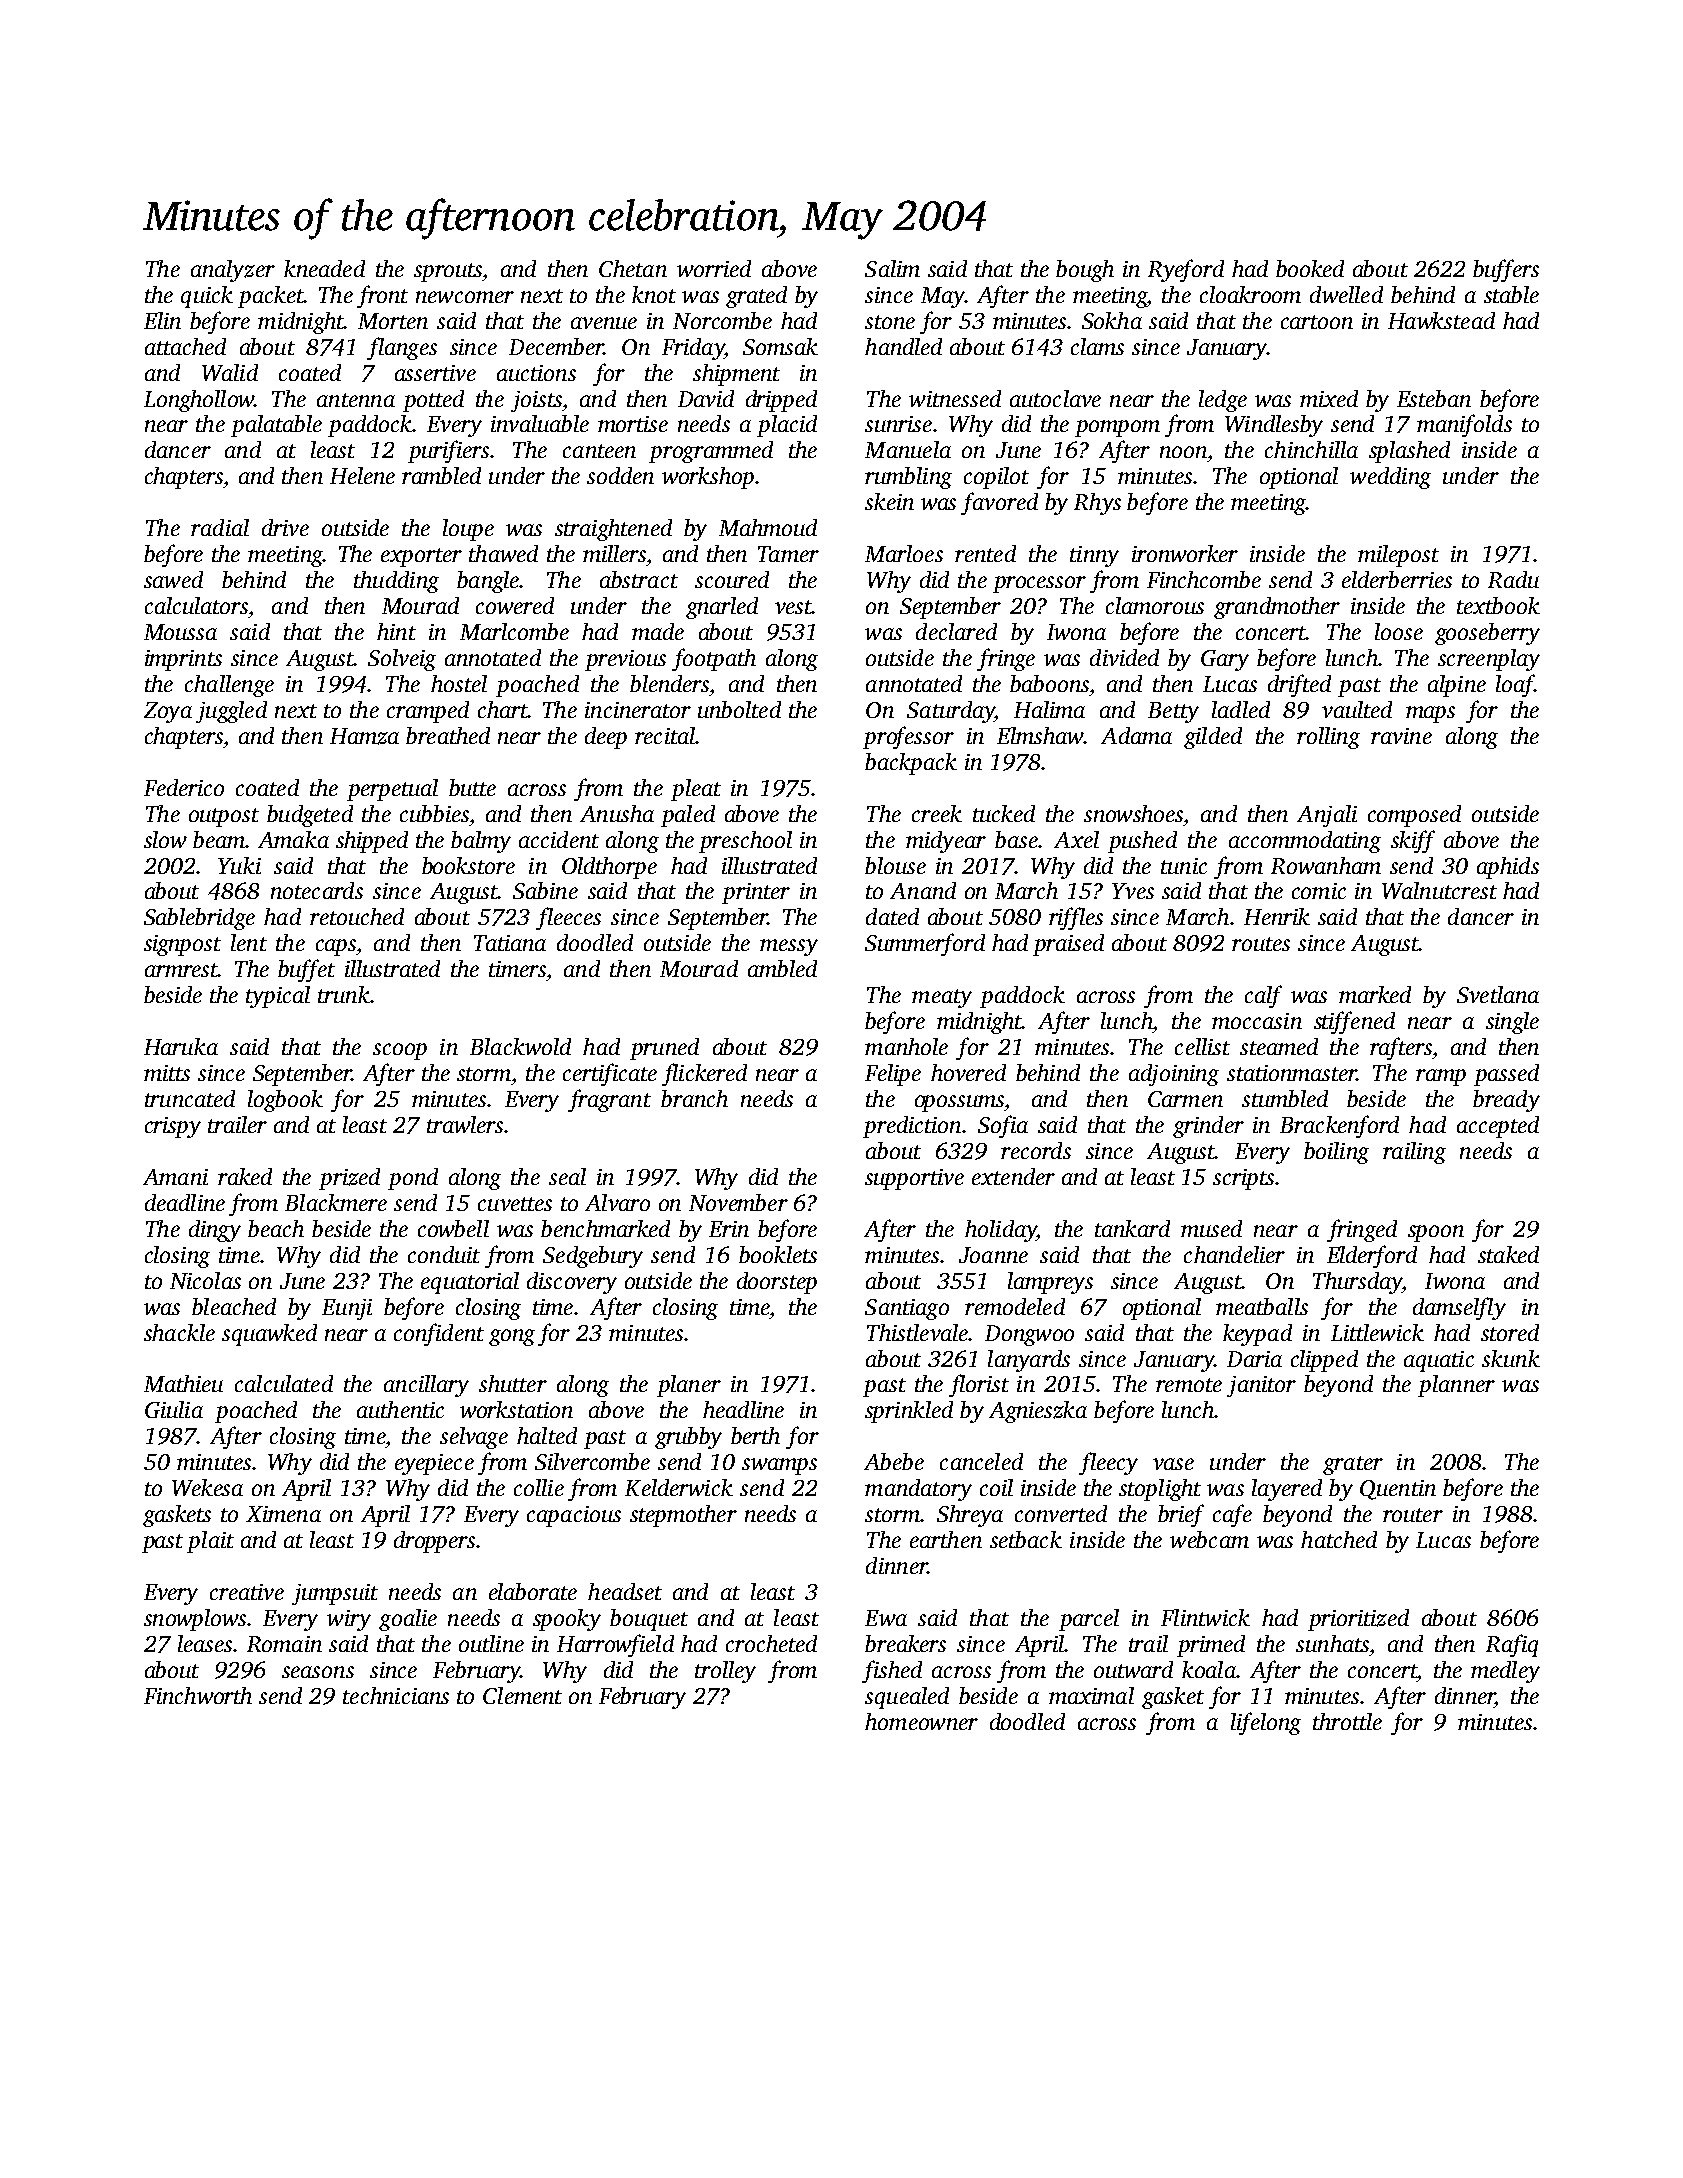 This screenshot has width=1683, height=2178. I want to click on armrest, so click(181, 970).
